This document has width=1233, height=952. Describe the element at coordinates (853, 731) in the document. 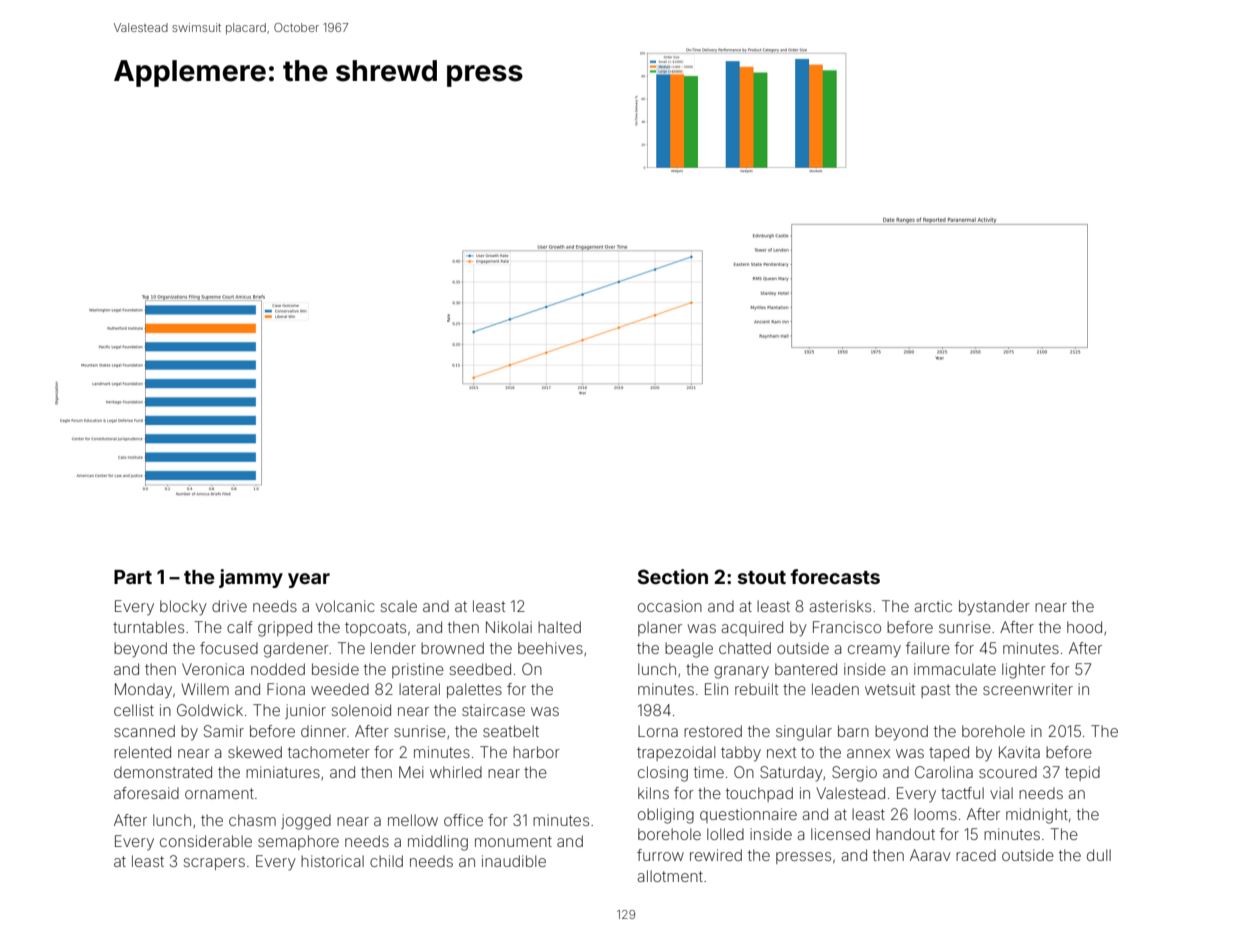

I see `barn` at that location.
